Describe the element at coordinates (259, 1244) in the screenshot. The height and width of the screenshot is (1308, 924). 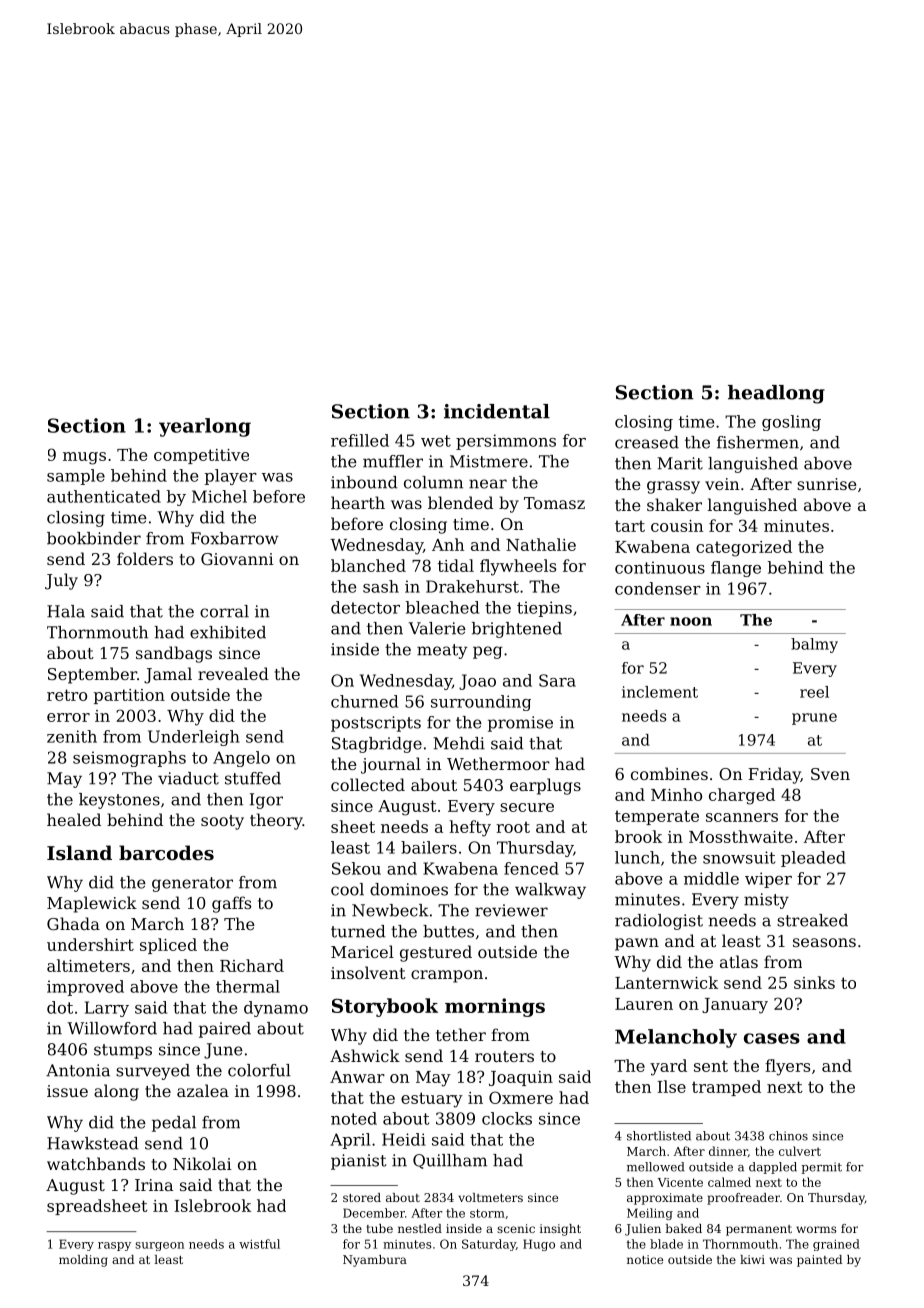
I see `wistful` at that location.
